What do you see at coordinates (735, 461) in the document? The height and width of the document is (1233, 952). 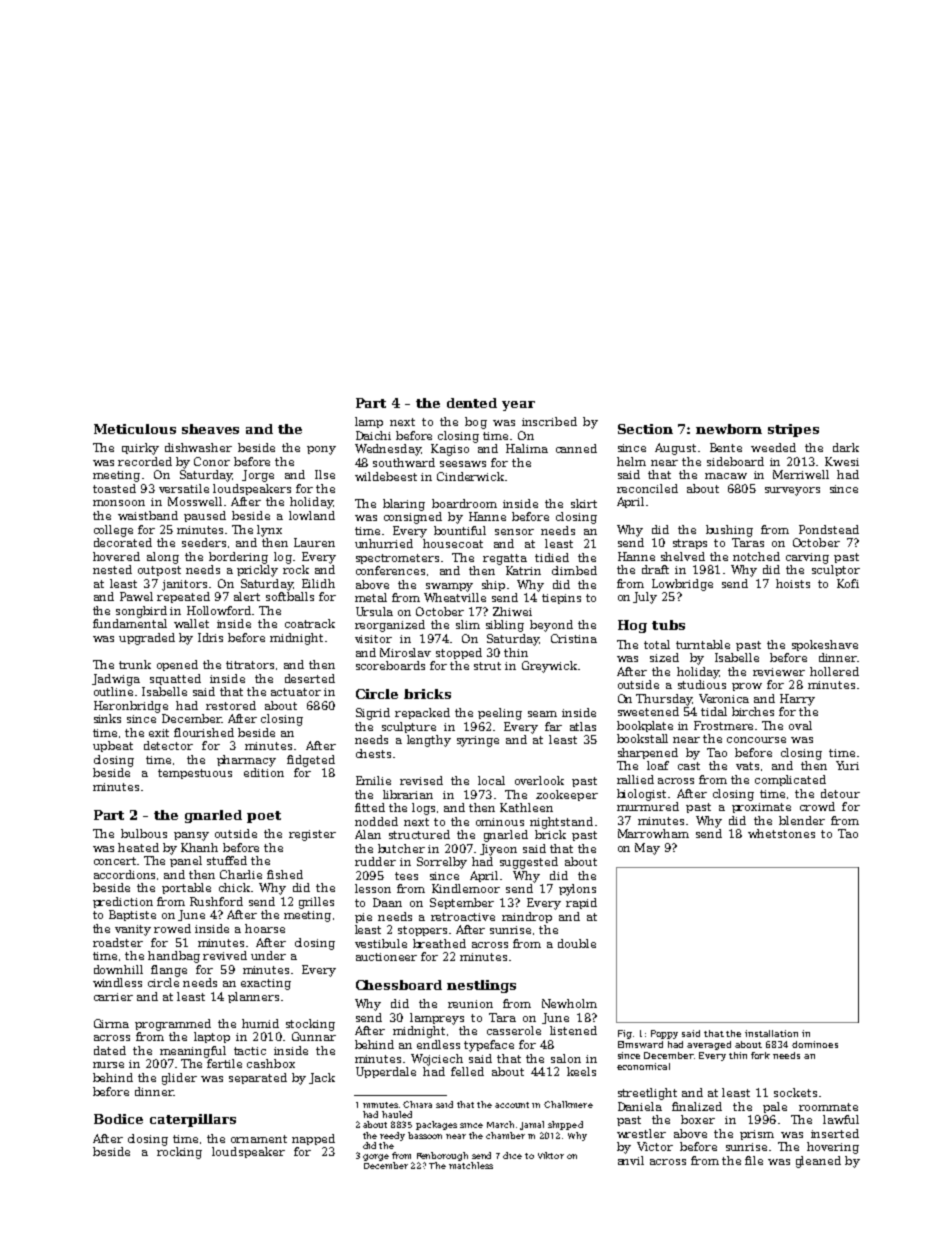 I see `sideboard` at bounding box center [735, 461].
